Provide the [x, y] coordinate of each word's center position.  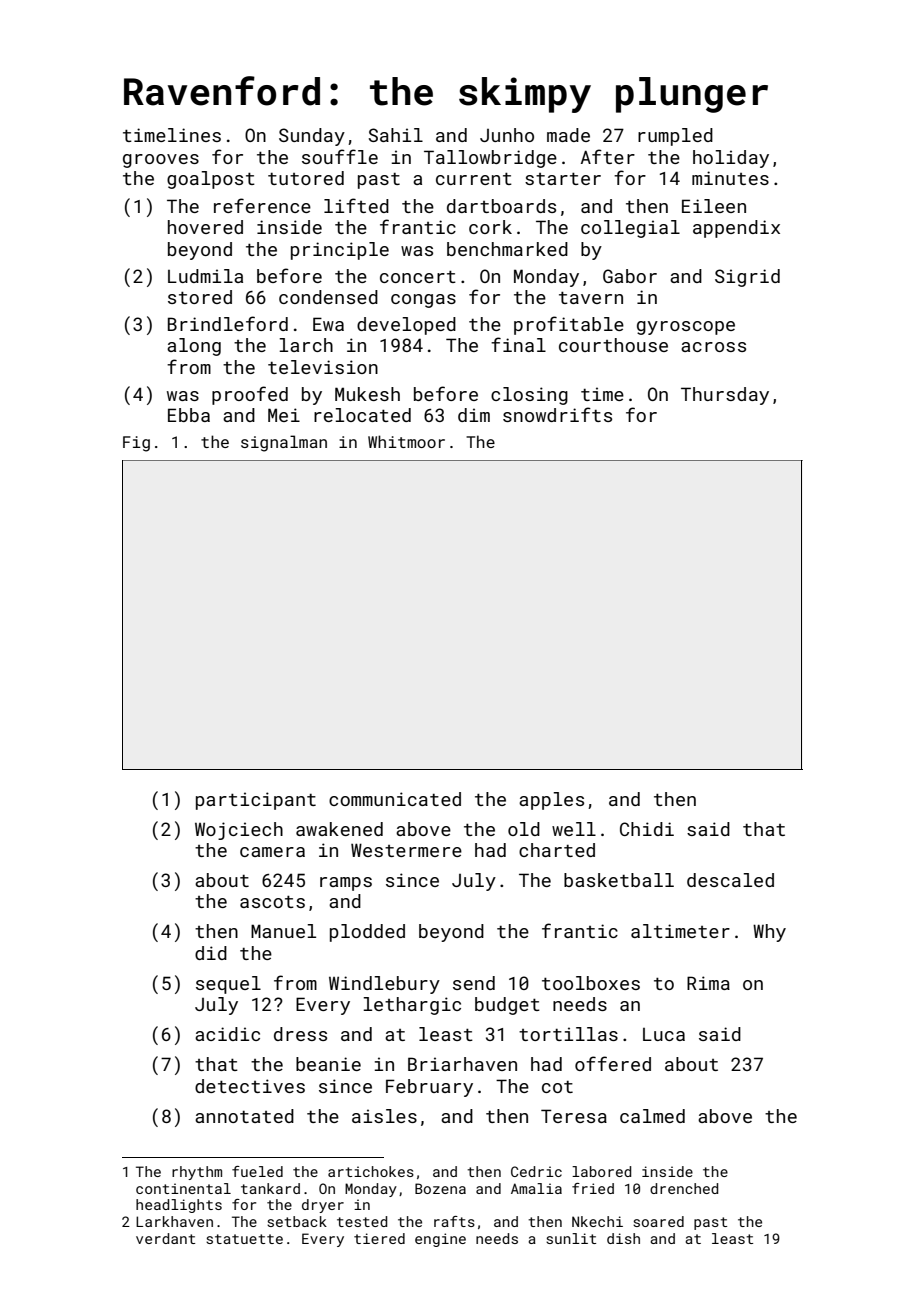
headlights [179, 1206]
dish [623, 1238]
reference [262, 205]
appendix [736, 229]
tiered [379, 1238]
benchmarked [507, 249]
